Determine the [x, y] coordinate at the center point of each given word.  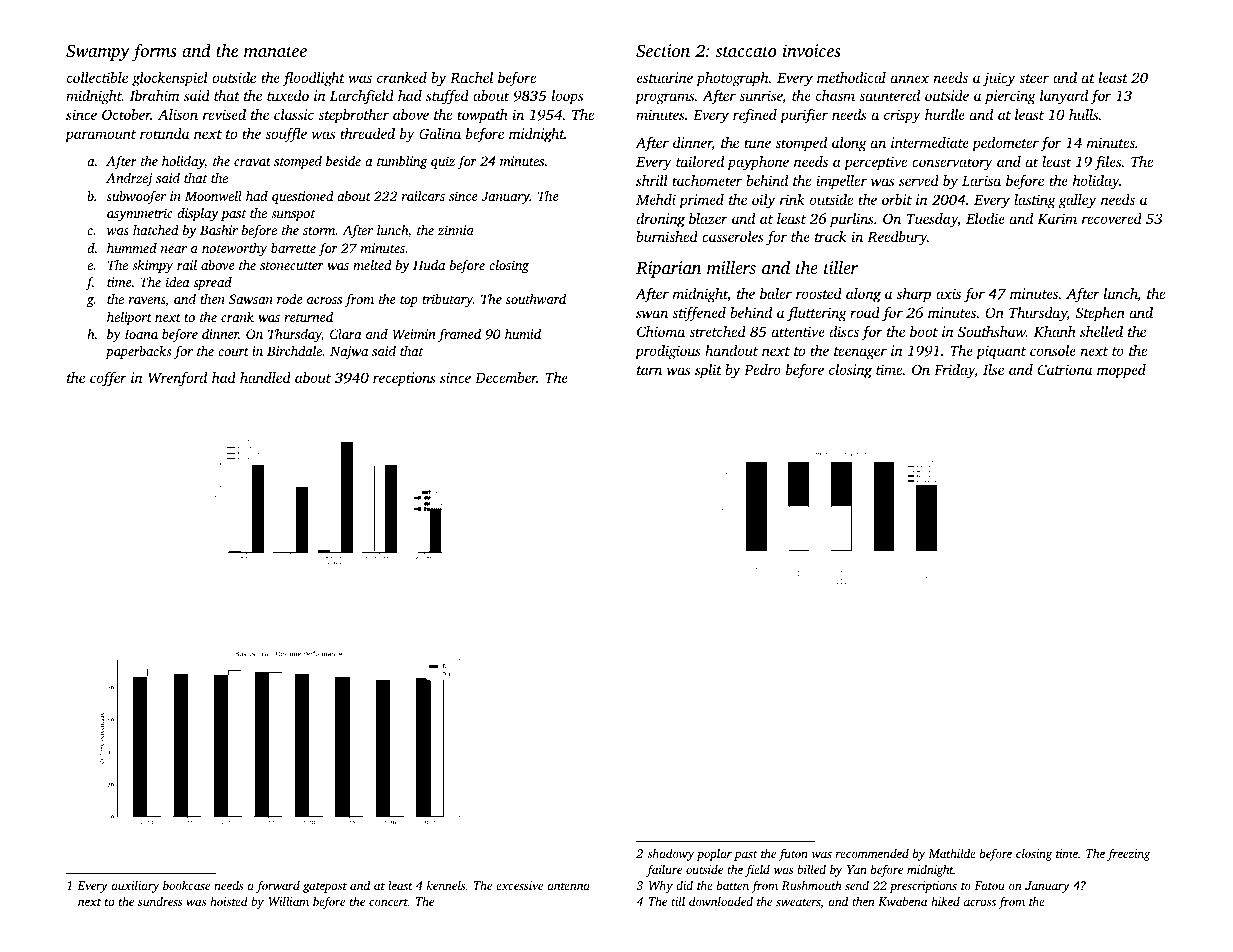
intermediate [930, 142]
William [289, 901]
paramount [100, 136]
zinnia [456, 230]
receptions [404, 379]
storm [319, 231]
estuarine [665, 77]
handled [265, 377]
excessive [519, 885]
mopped [1121, 371]
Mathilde [952, 853]
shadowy [671, 854]
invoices [812, 50]
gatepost [325, 888]
